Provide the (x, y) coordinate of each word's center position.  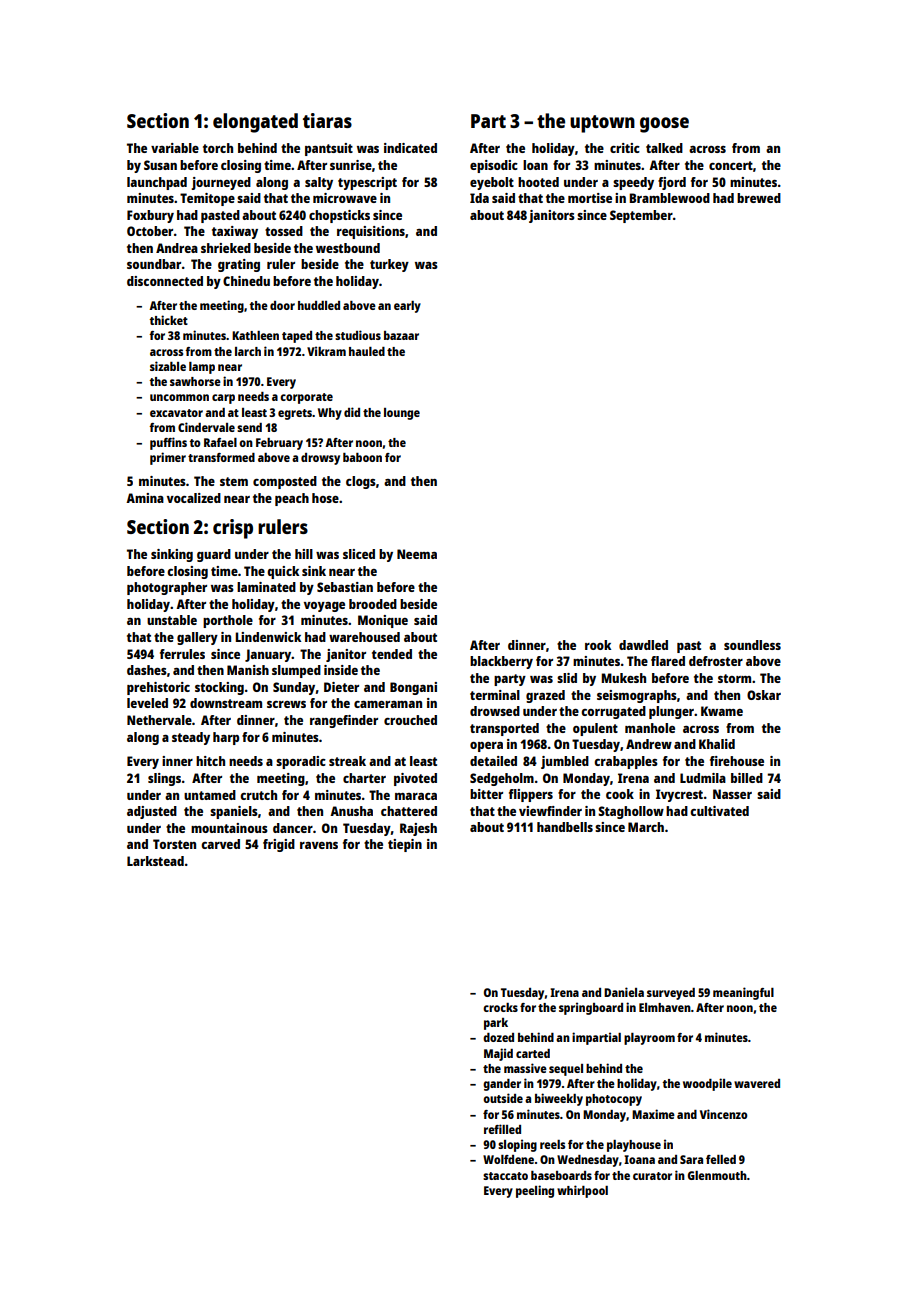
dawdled (643, 645)
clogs (361, 482)
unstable (172, 620)
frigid (279, 845)
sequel (566, 1070)
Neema (417, 554)
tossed (284, 231)
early (407, 307)
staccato (505, 1176)
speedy (633, 183)
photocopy (614, 1100)
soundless (752, 645)
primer (168, 458)
